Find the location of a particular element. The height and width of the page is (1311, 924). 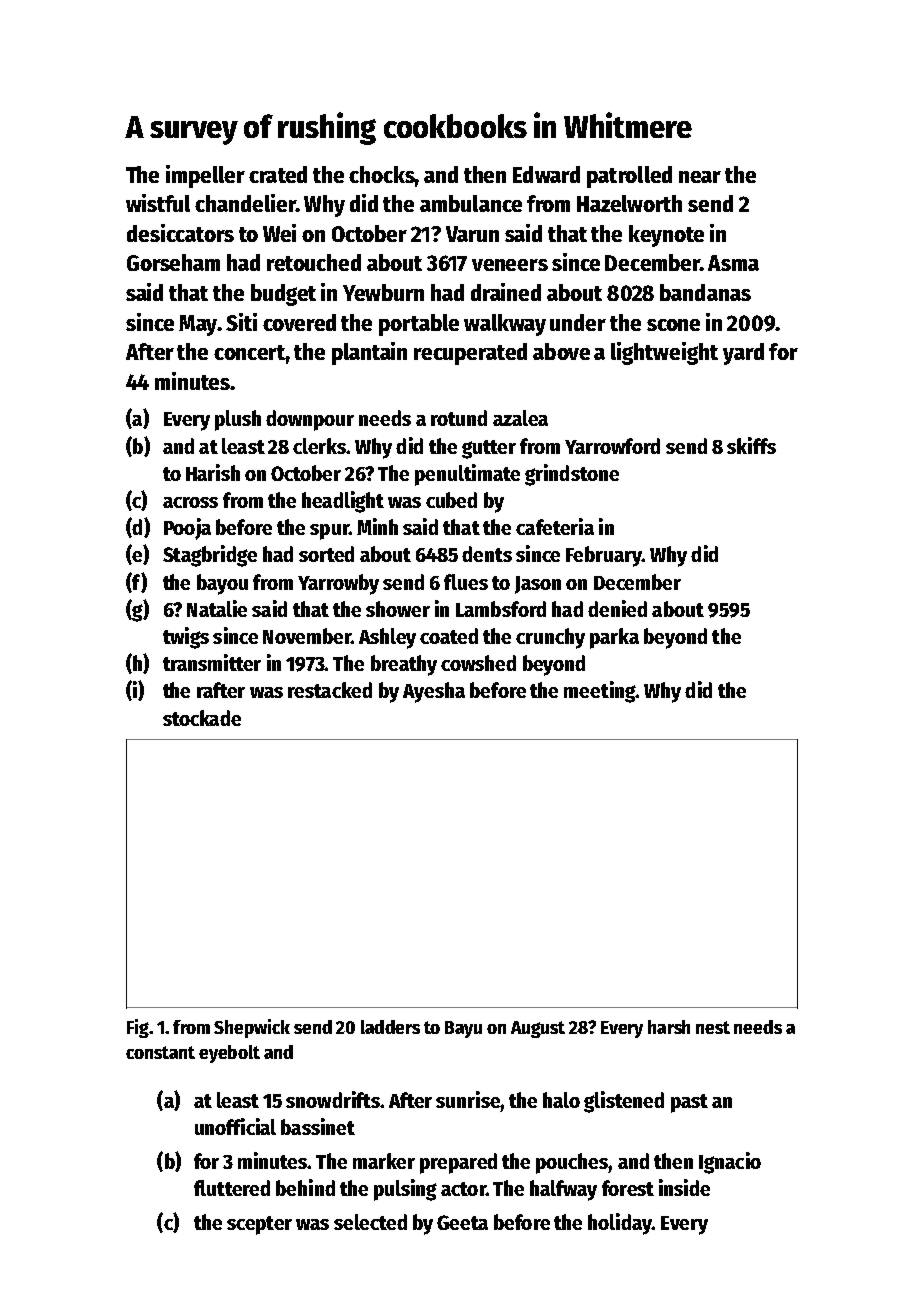

impeller is located at coordinates (205, 176).
